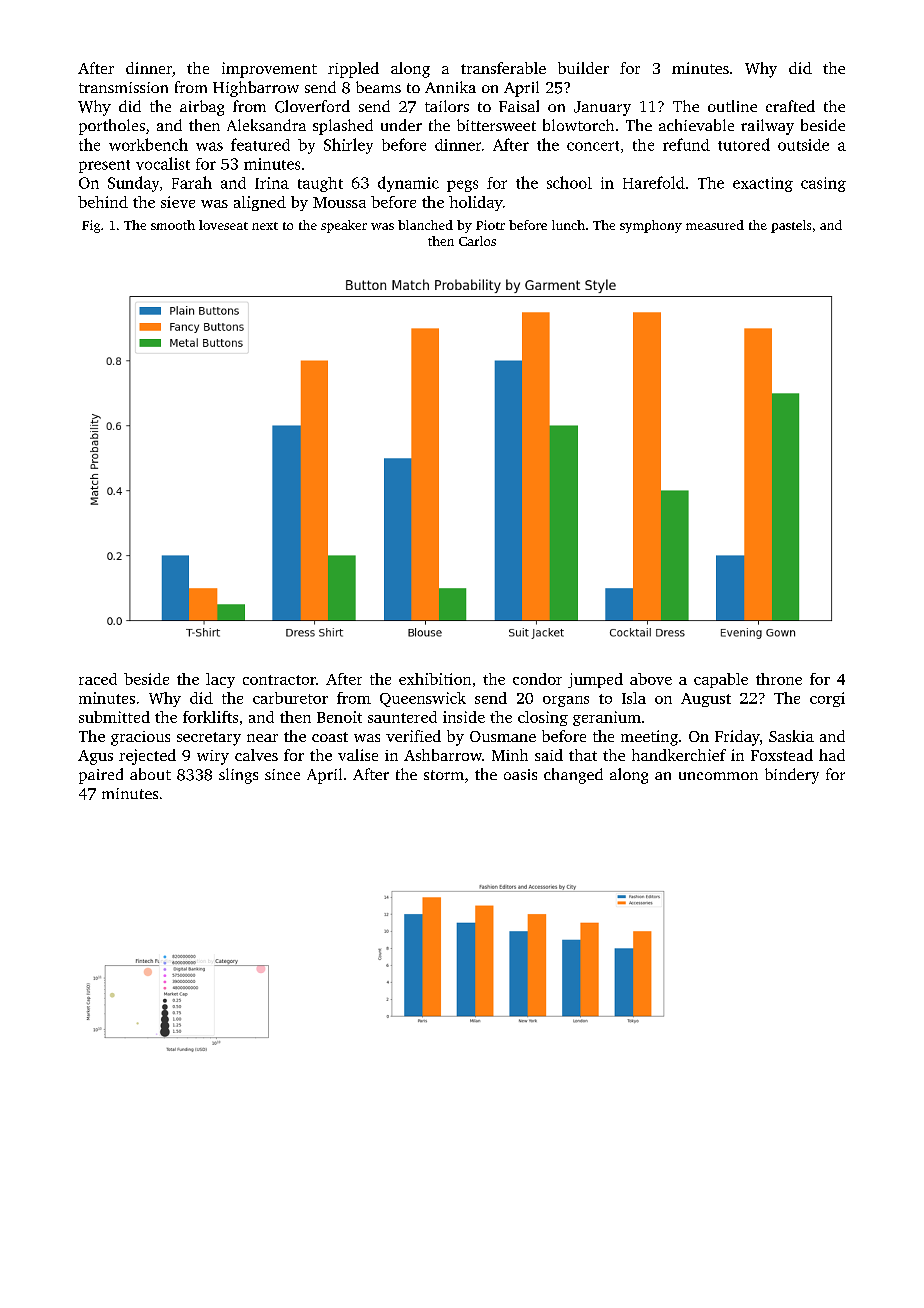 Image resolution: width=924 pixels, height=1308 pixels. I want to click on Faisal, so click(519, 106).
